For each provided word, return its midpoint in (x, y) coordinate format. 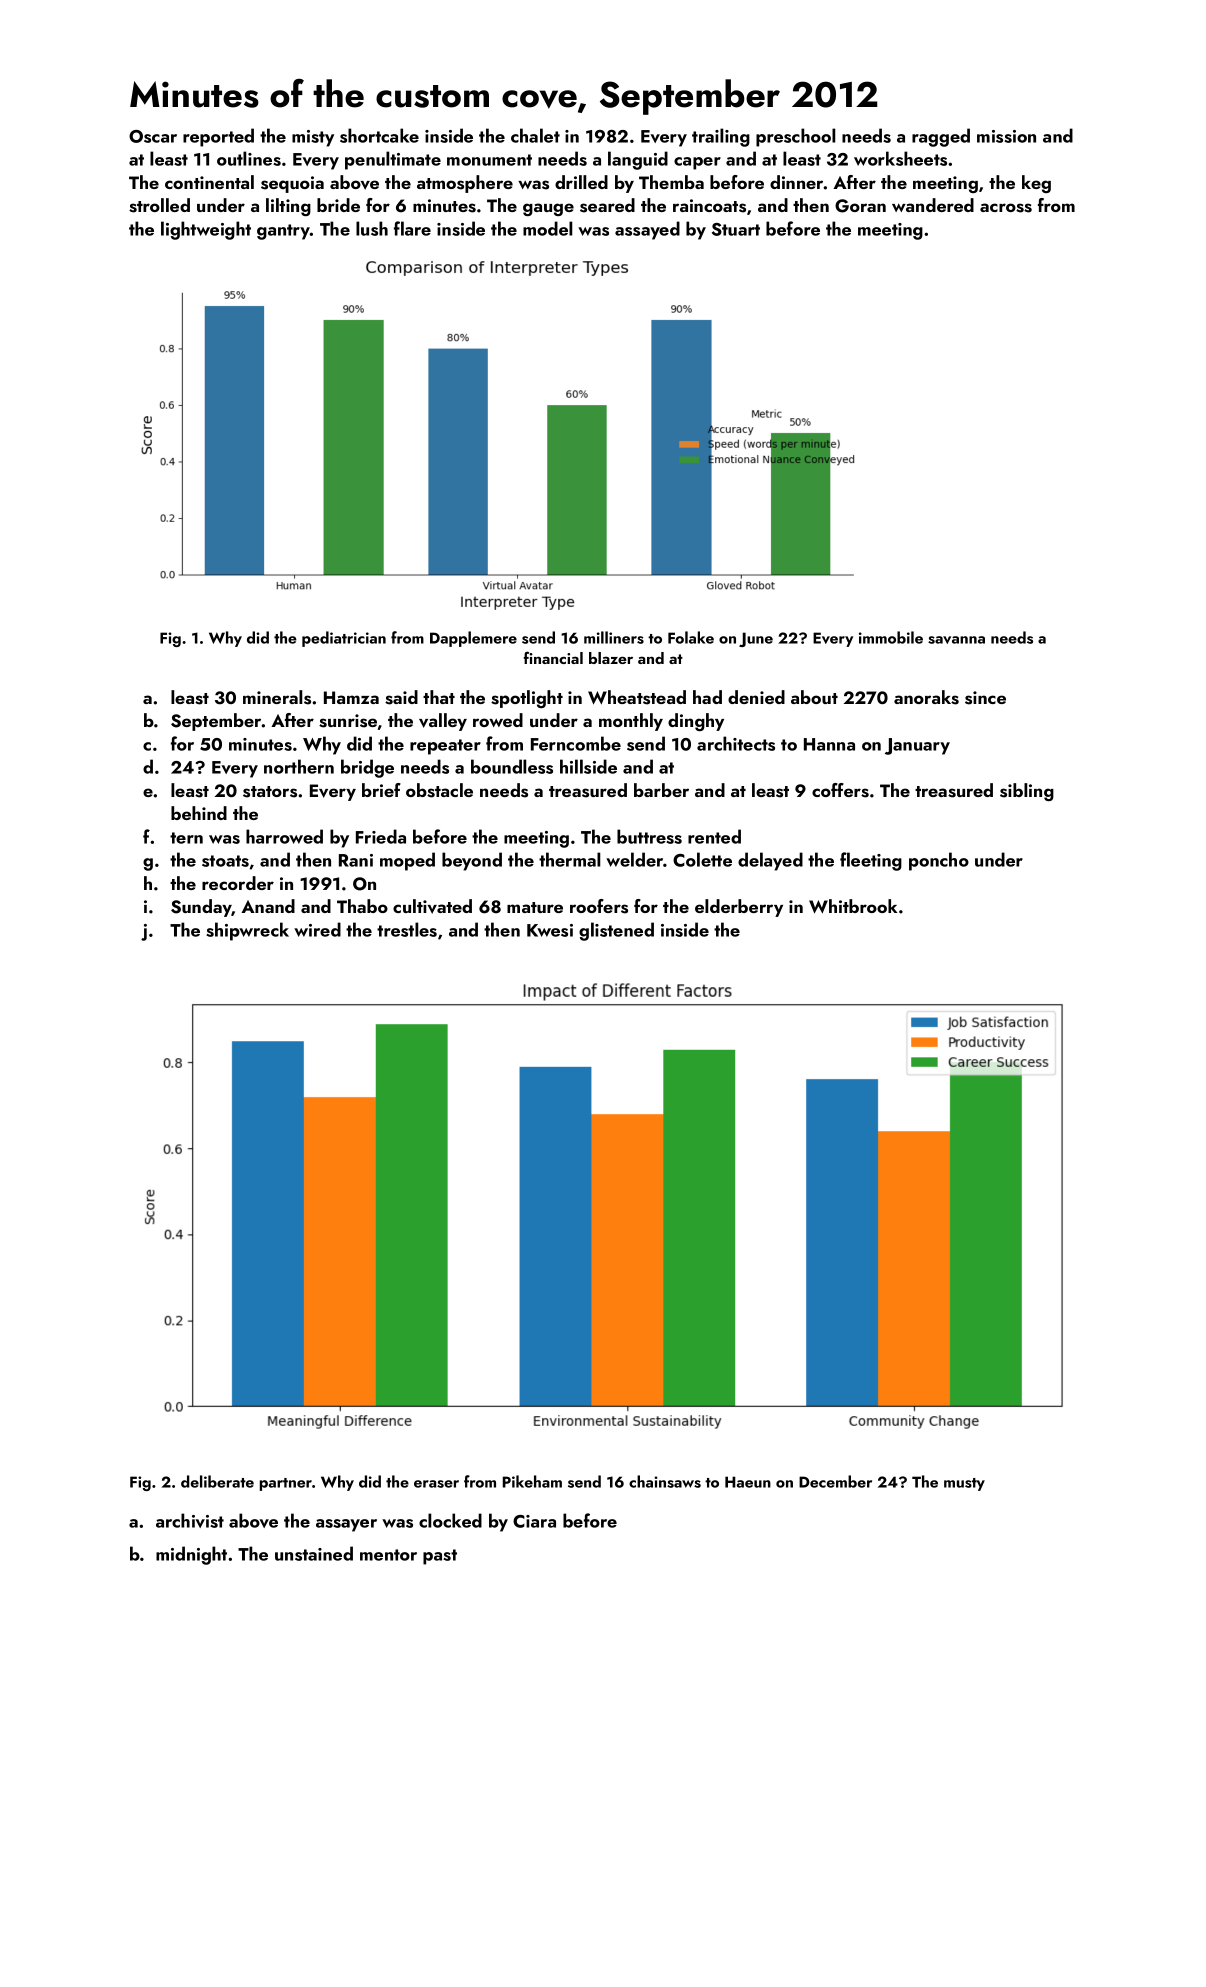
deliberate (217, 1481)
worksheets (900, 158)
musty (964, 1484)
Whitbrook (853, 906)
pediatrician (344, 639)
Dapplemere (473, 639)
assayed (647, 230)
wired (317, 929)
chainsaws (665, 1481)
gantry (283, 232)
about (814, 697)
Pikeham (532, 1481)
